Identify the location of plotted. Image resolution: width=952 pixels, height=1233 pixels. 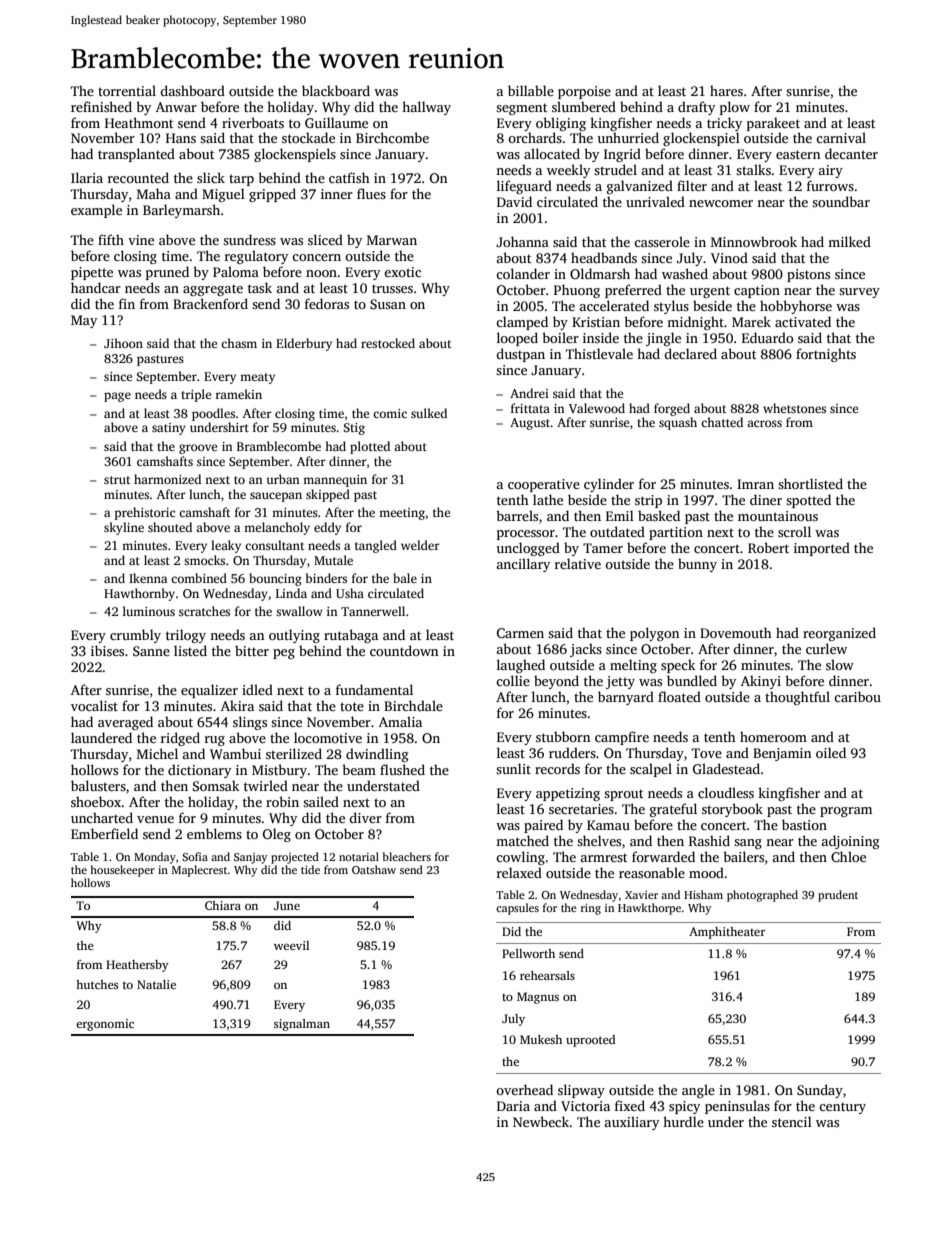
(370, 447).
